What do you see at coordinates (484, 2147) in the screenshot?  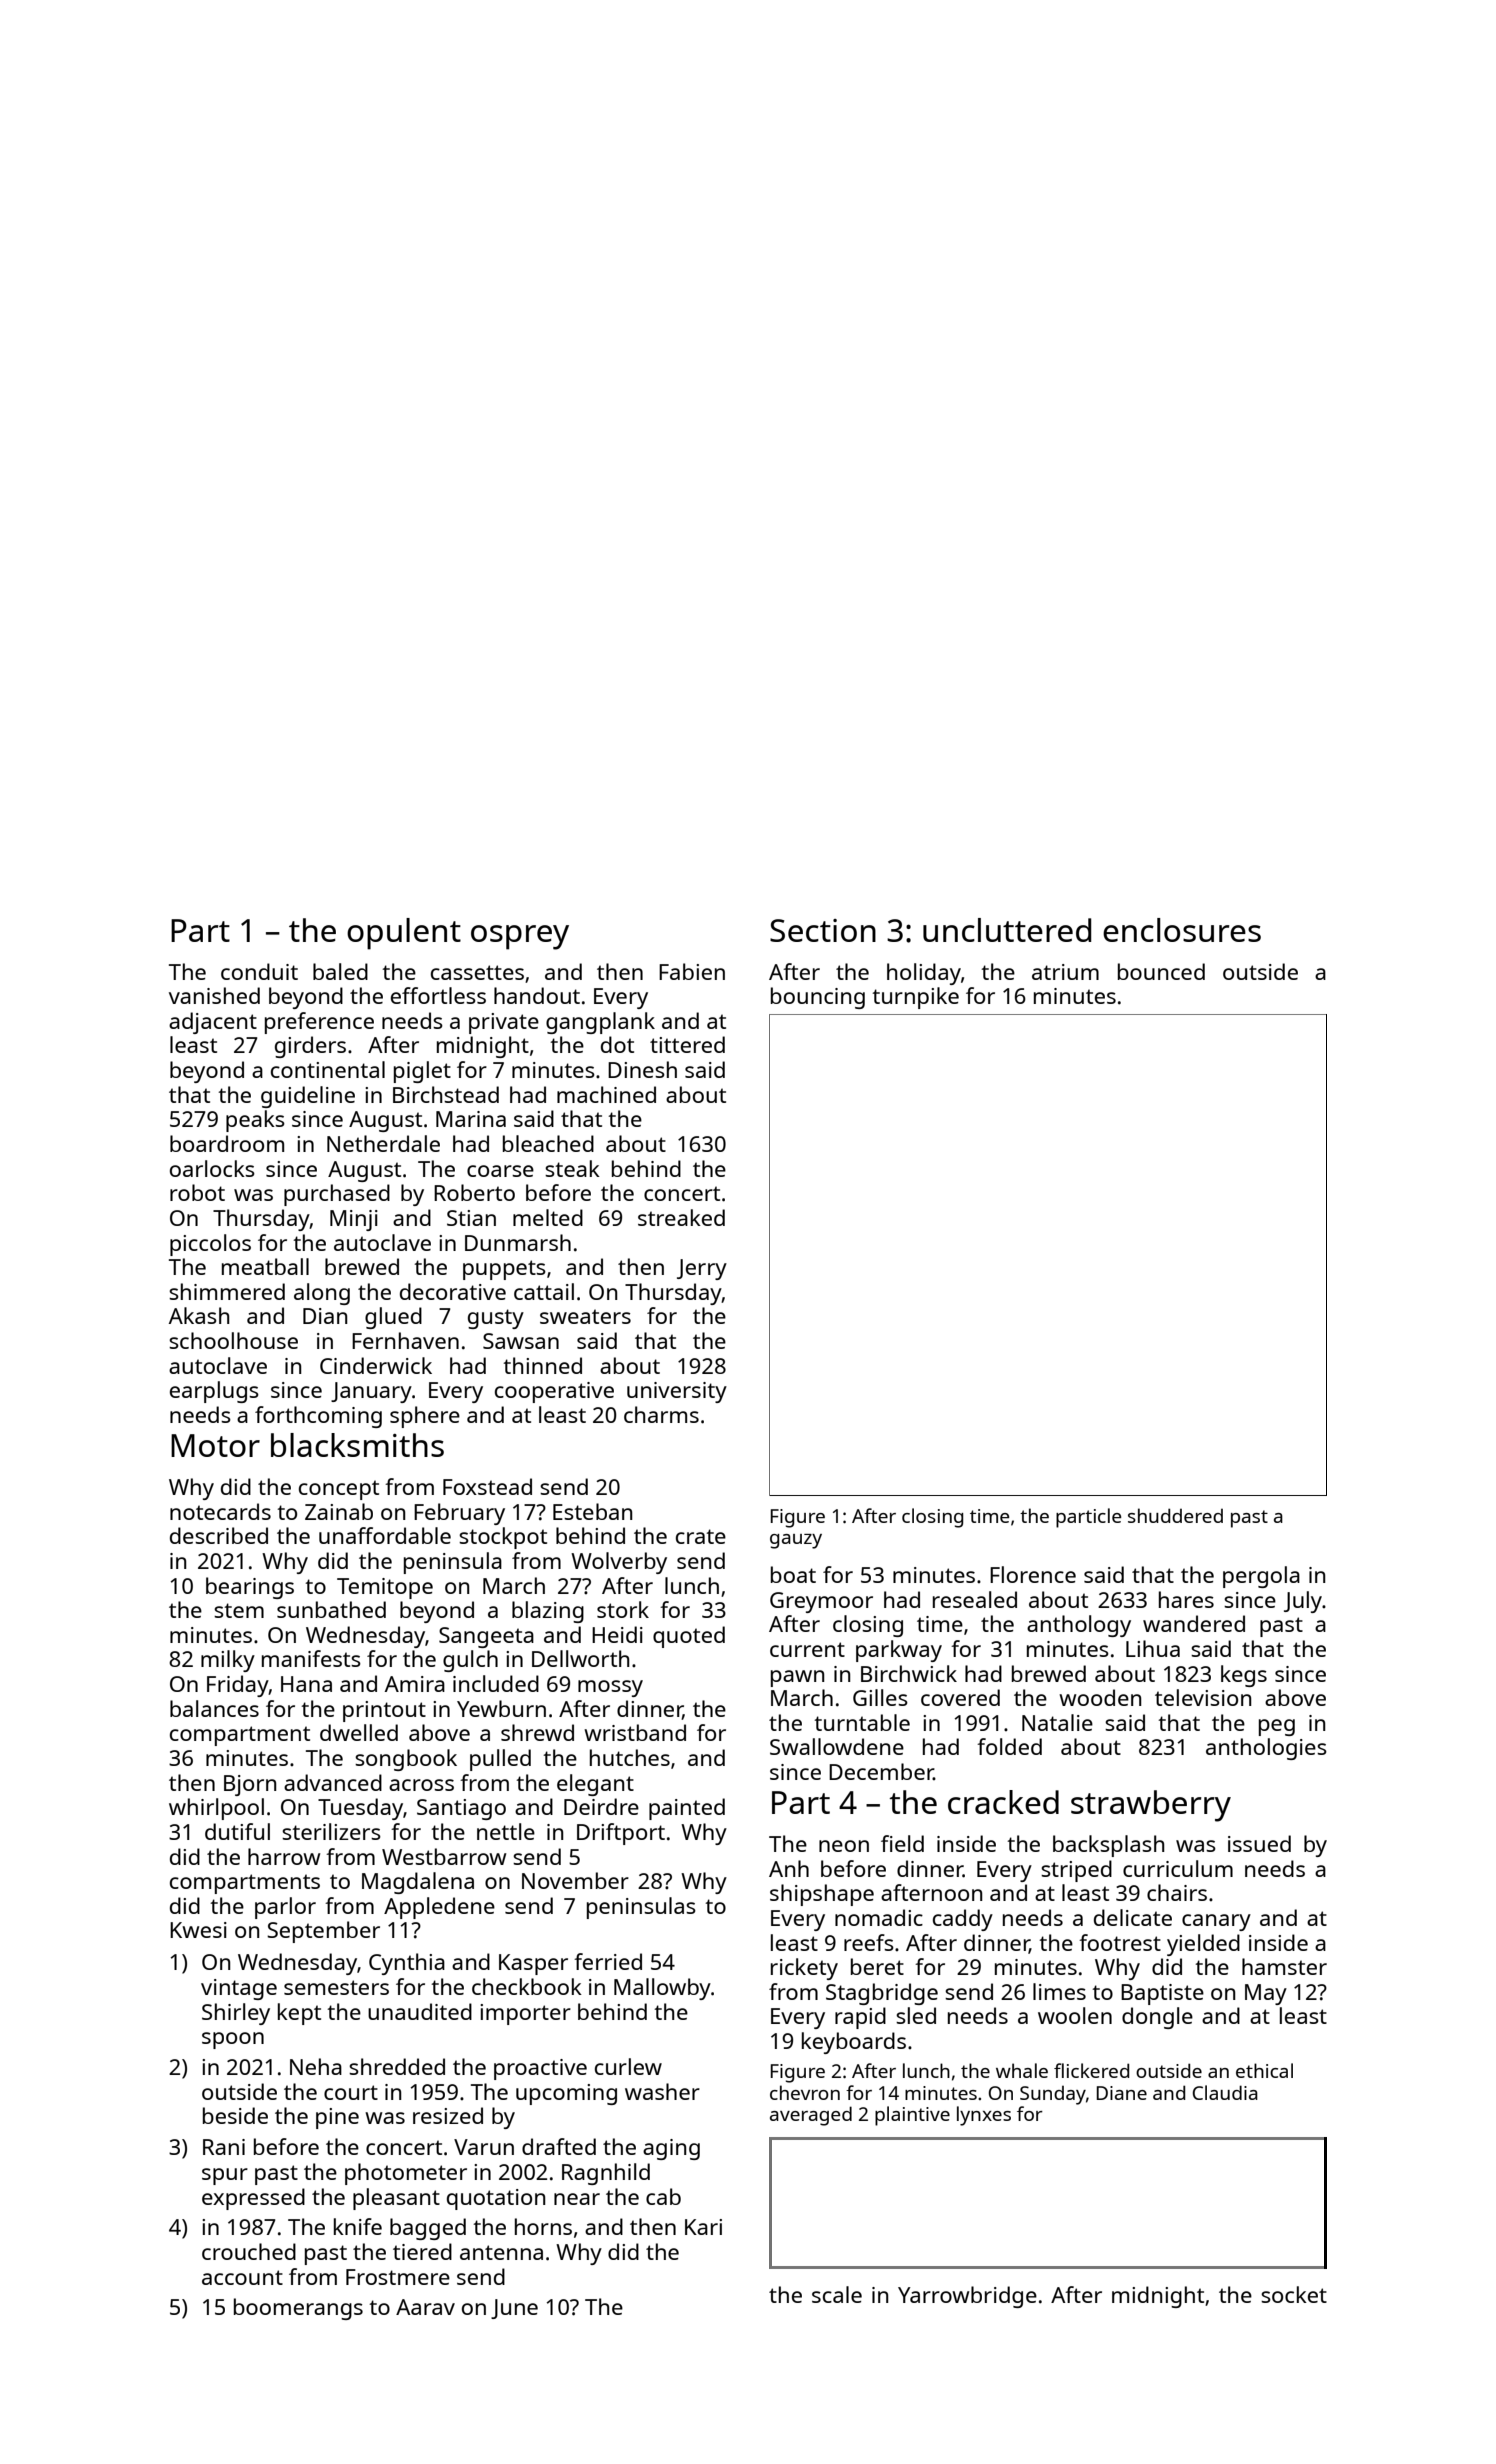 I see `Varun` at bounding box center [484, 2147].
